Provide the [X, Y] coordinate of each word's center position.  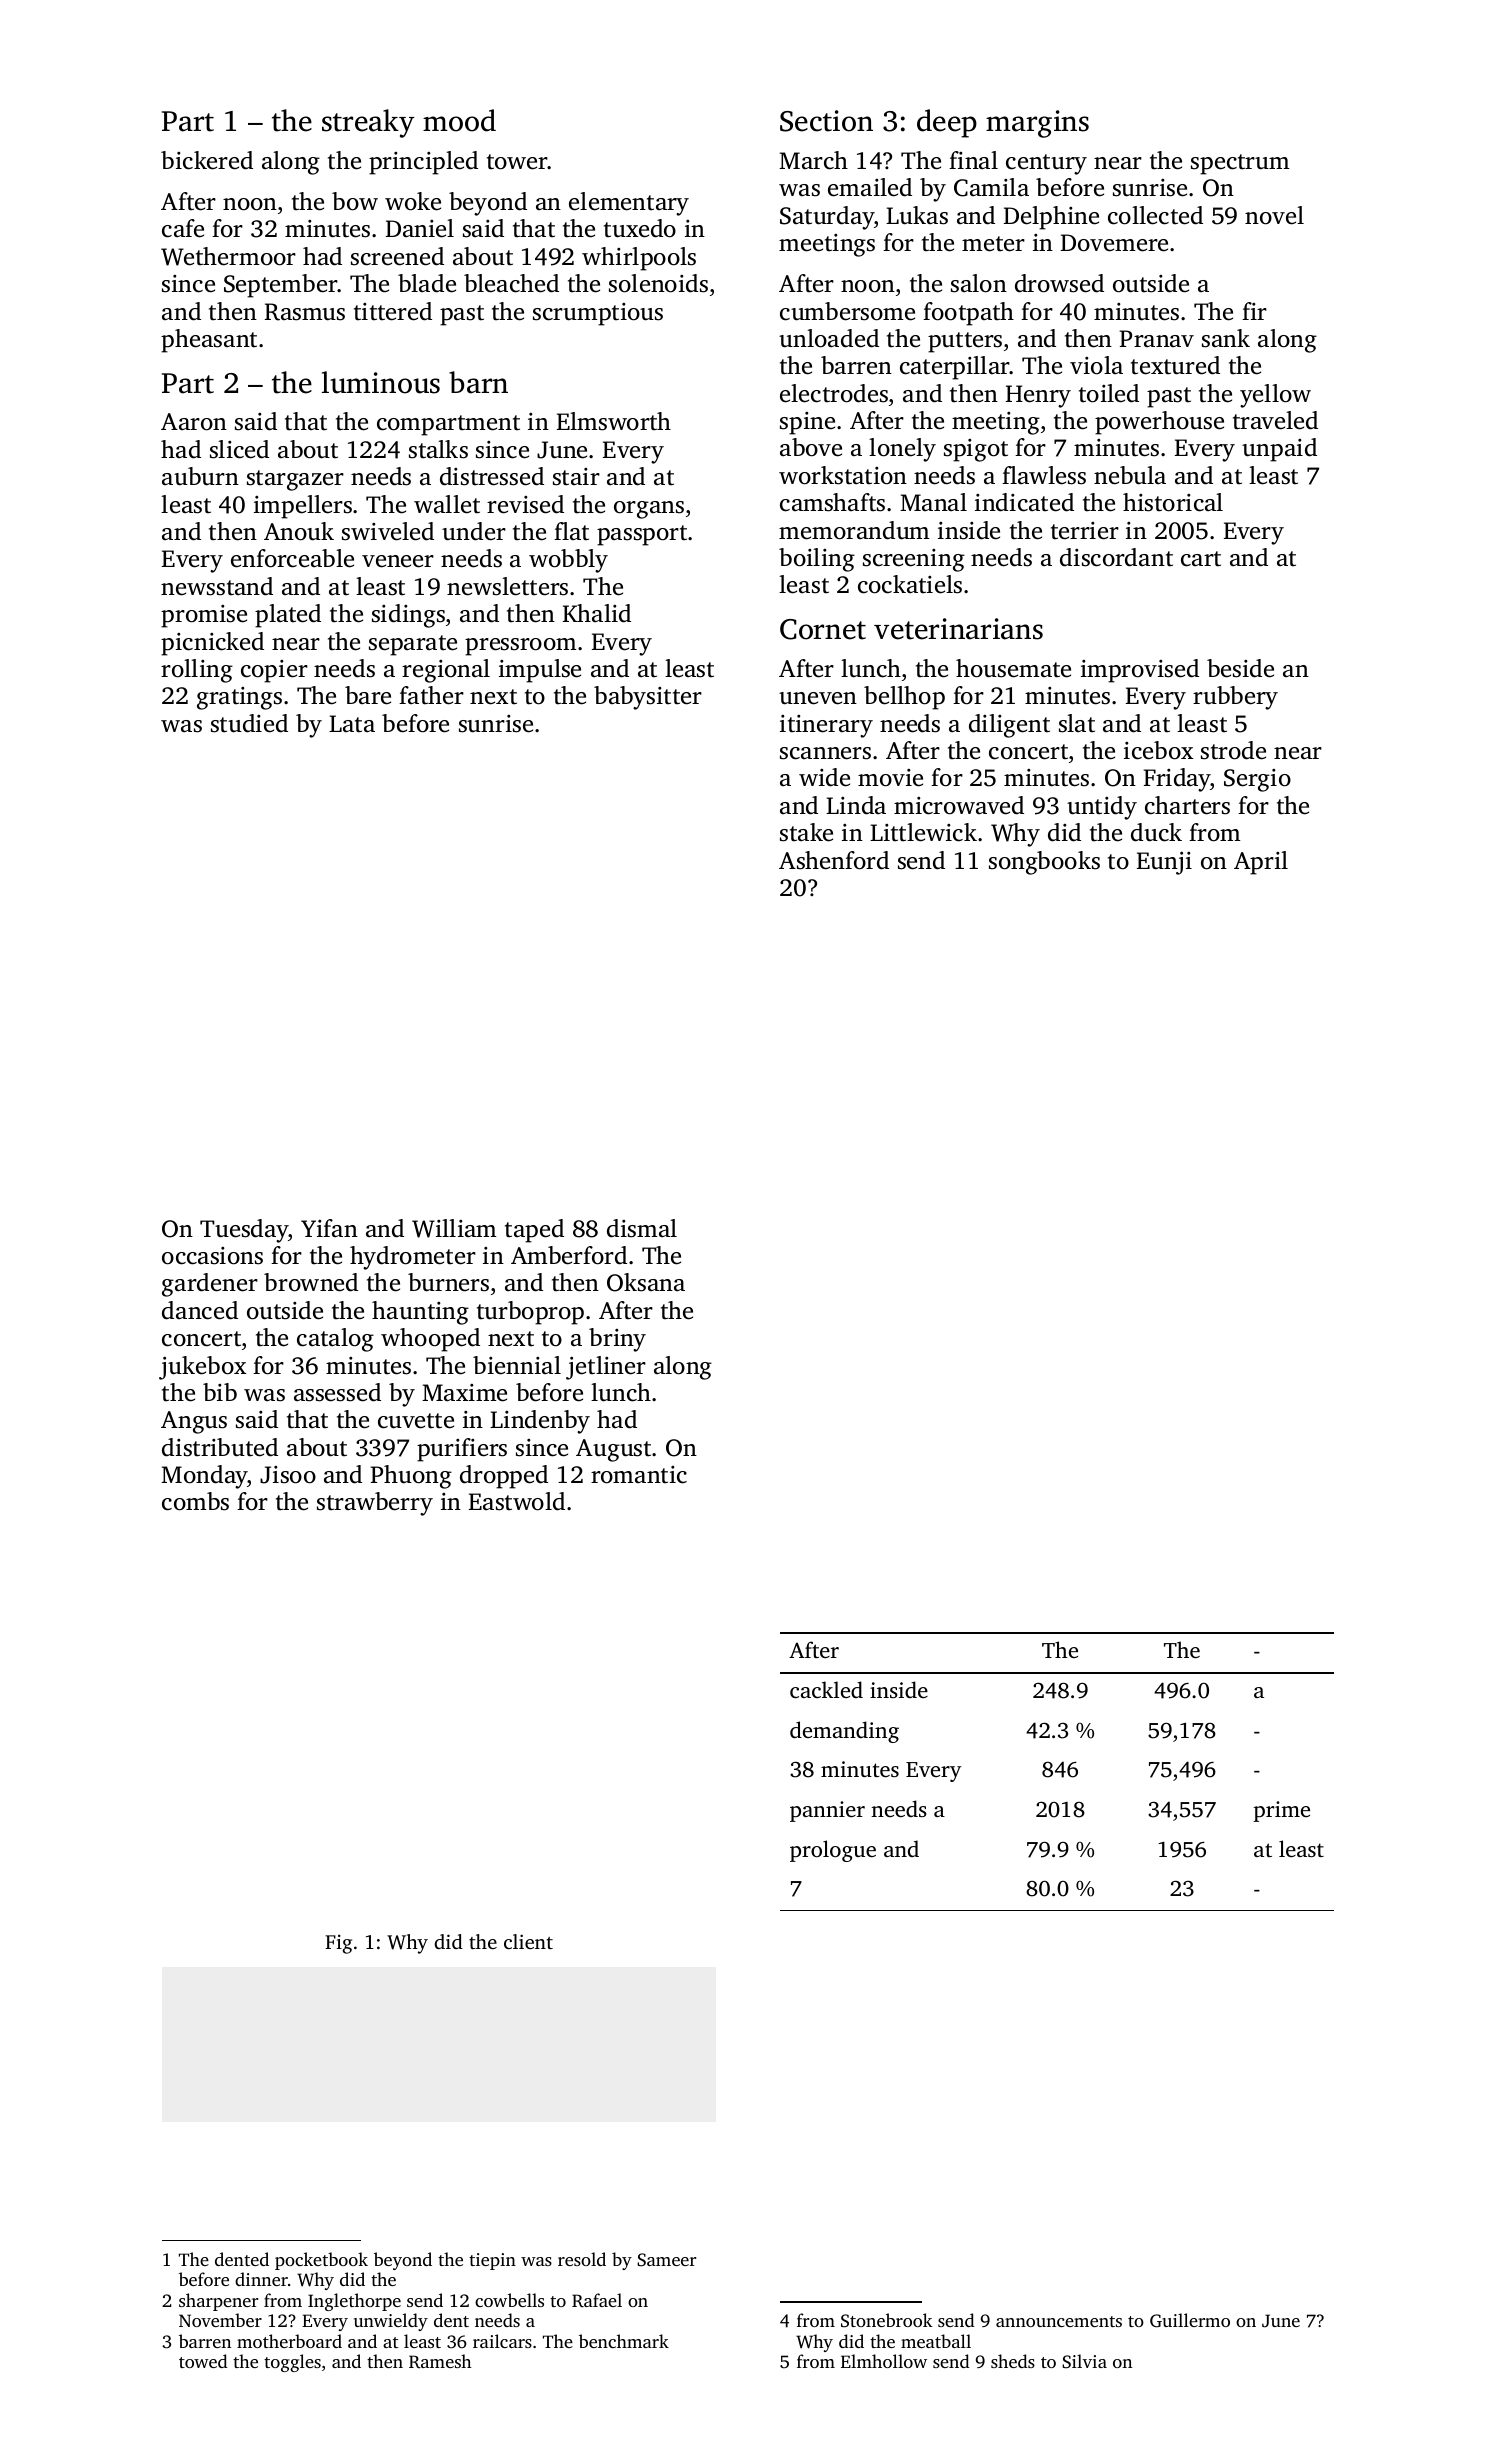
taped [534, 1231]
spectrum [1240, 164]
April [1261, 863]
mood [459, 120]
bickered [207, 160]
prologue [833, 1851]
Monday [204, 1477]
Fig [338, 1944]
